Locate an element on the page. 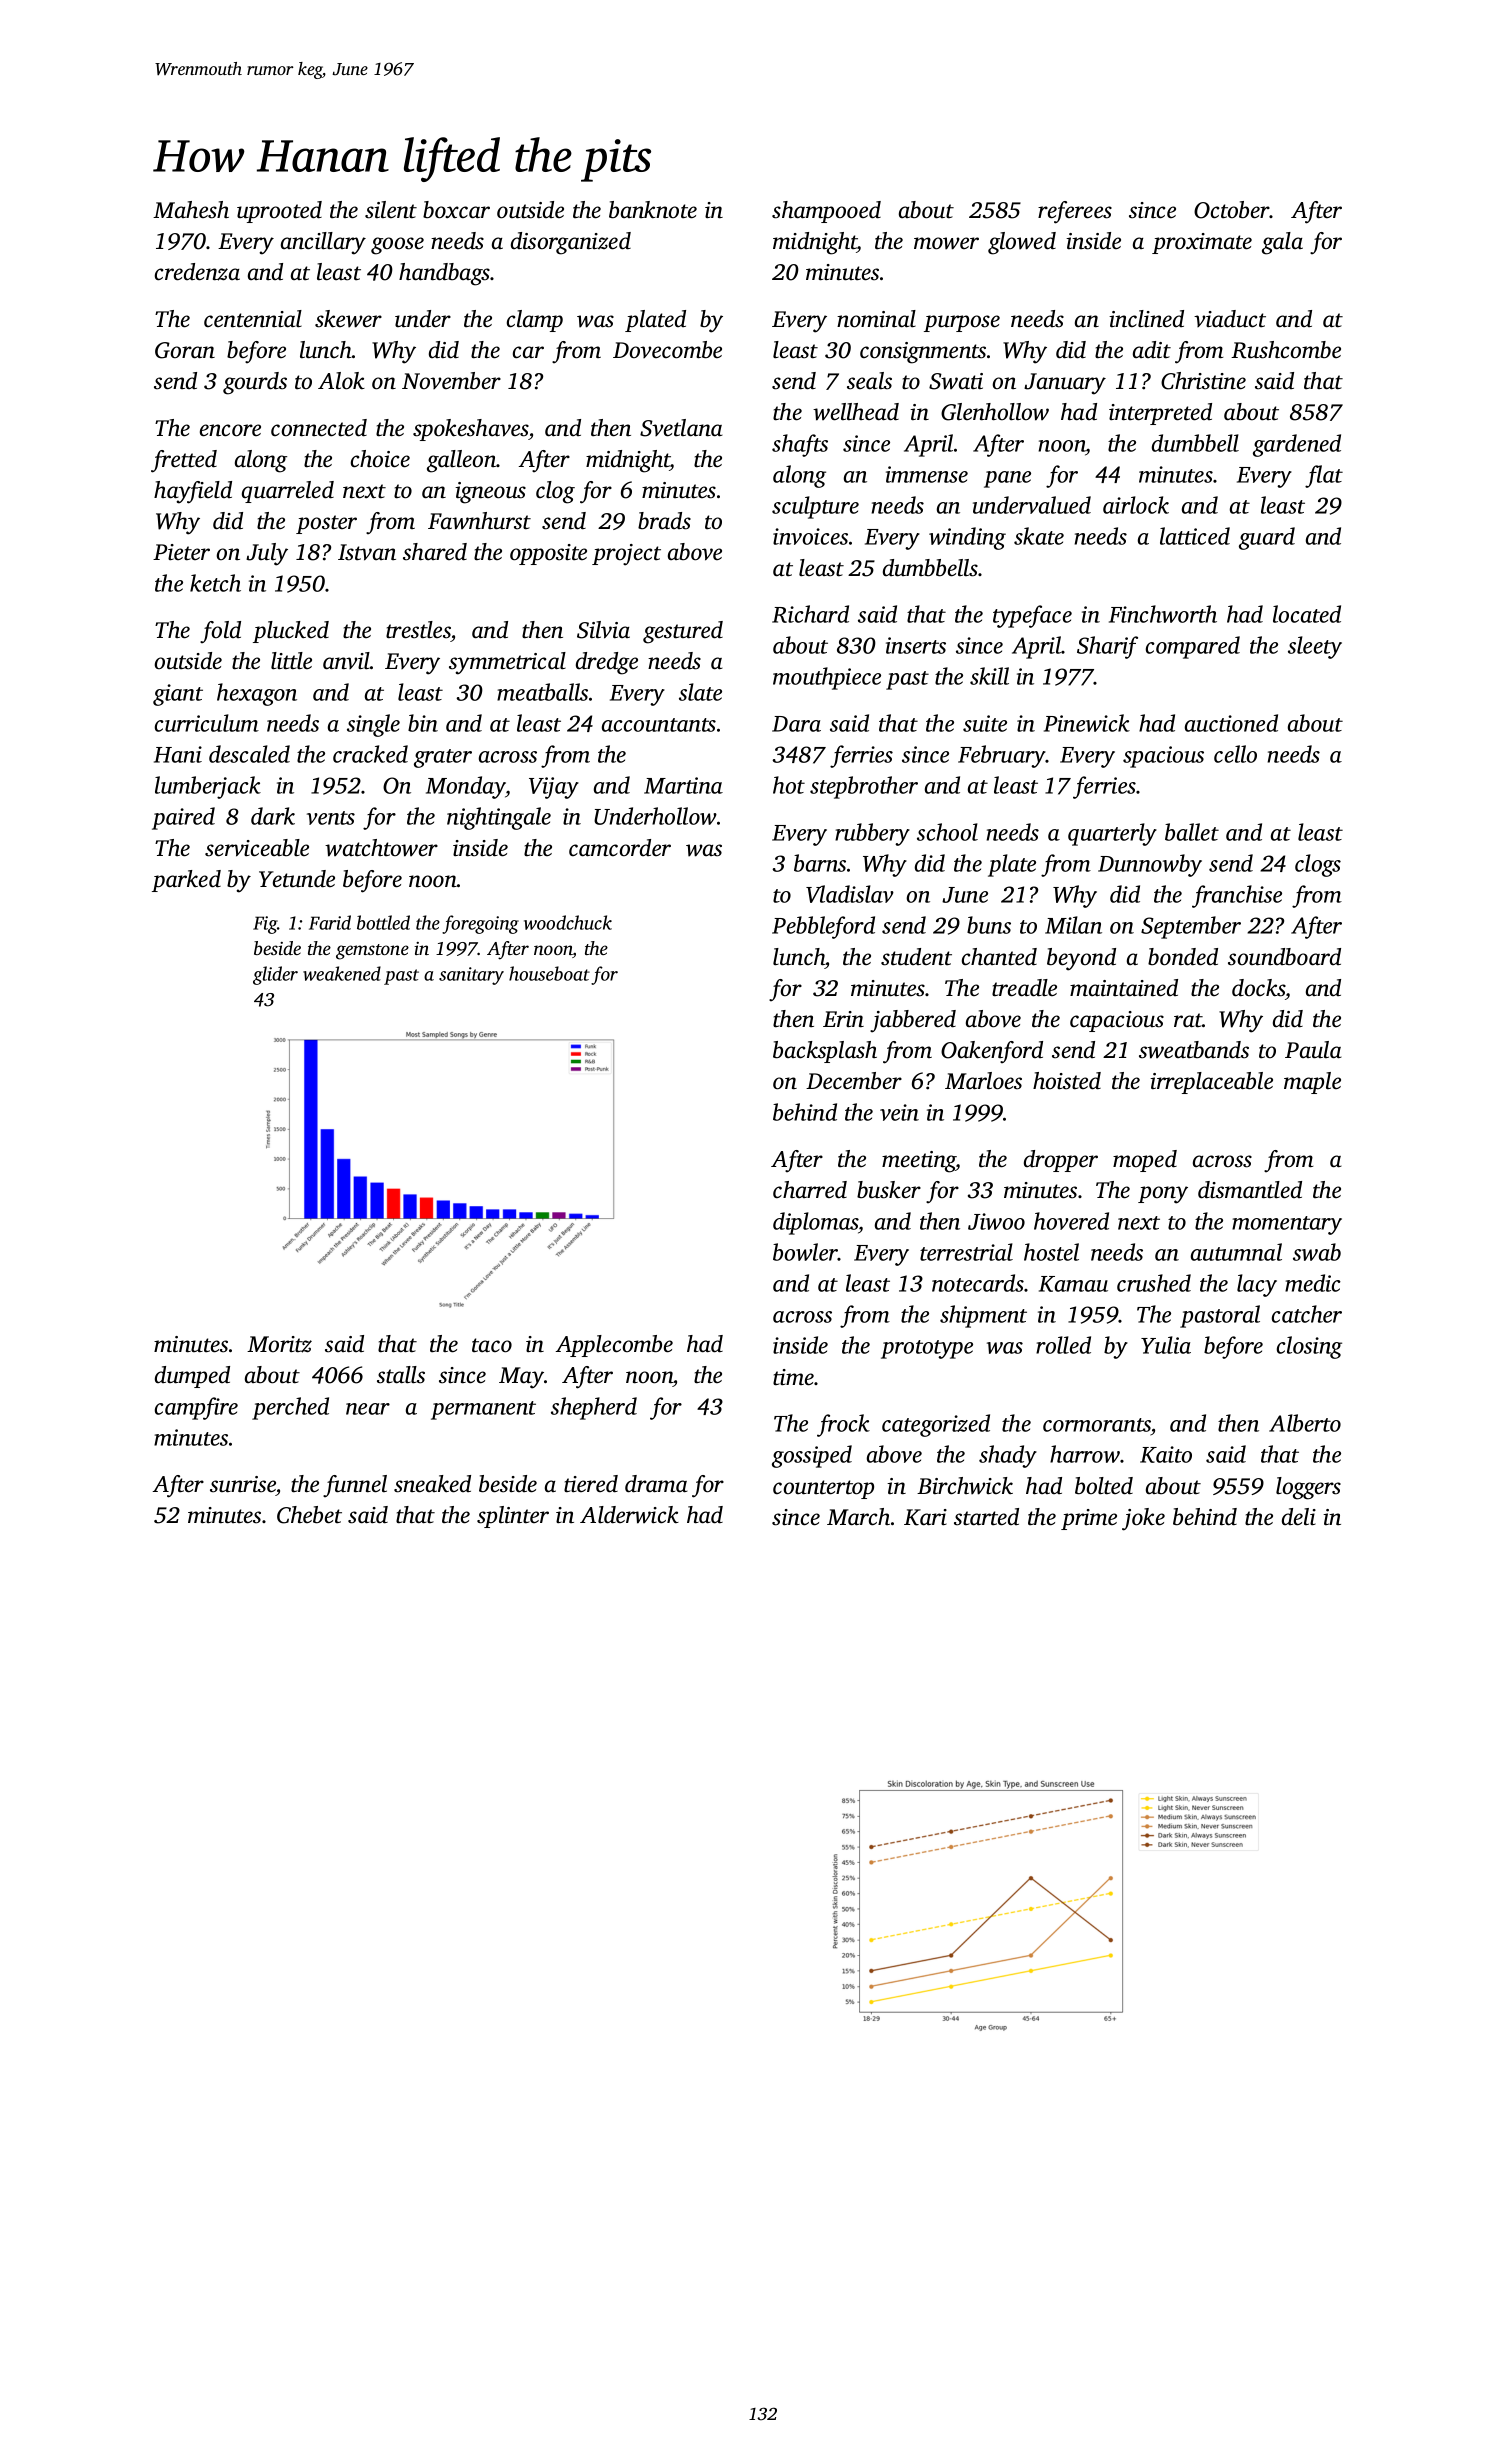 Image resolution: width=1496 pixels, height=2464 pixels. dredge is located at coordinates (607, 663).
